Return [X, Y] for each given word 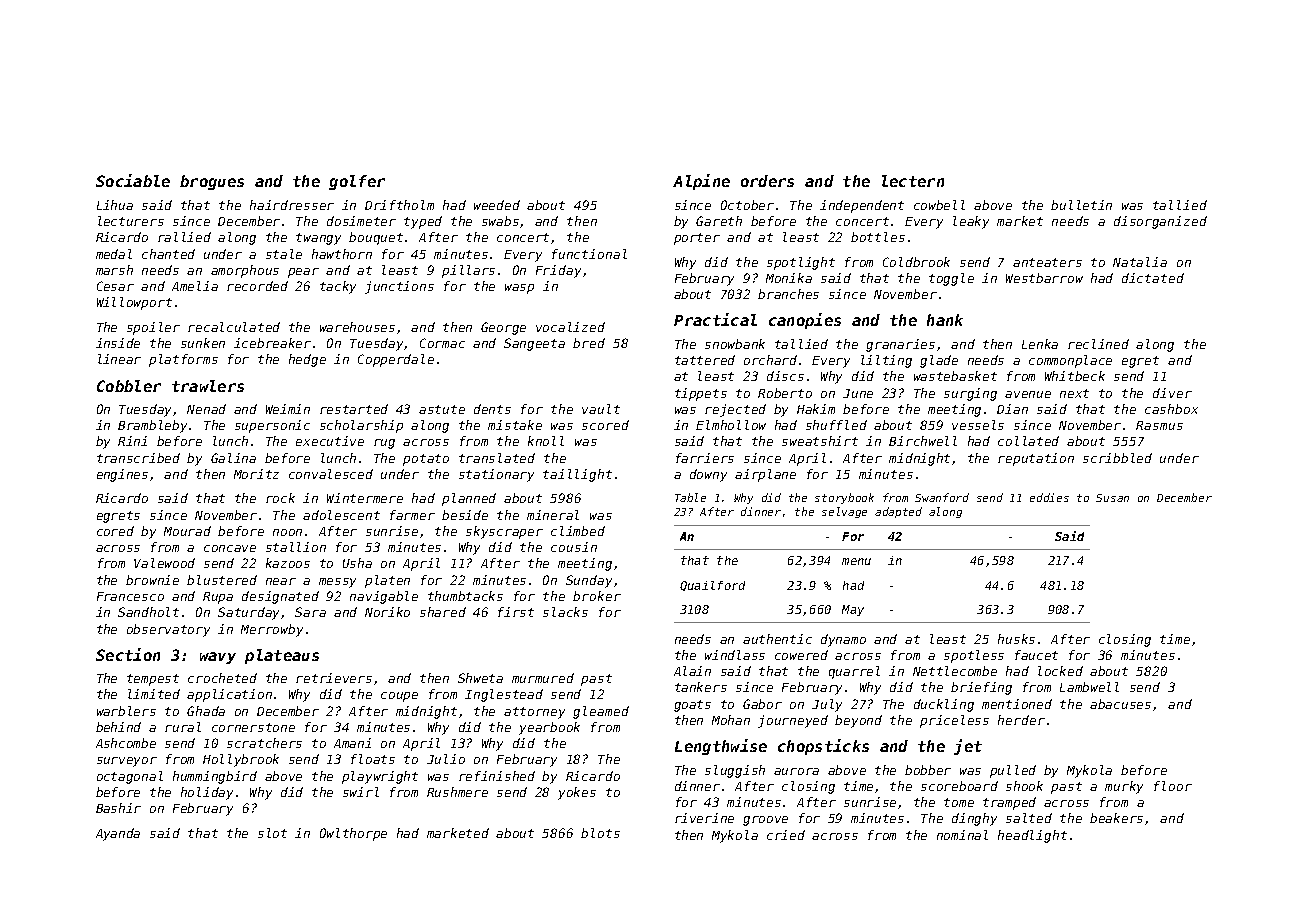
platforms [183, 360]
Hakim [816, 409]
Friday [558, 271]
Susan [1112, 498]
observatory [168, 630]
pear [303, 273]
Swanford [942, 497]
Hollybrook [241, 760]
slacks [565, 612]
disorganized [1160, 222]
